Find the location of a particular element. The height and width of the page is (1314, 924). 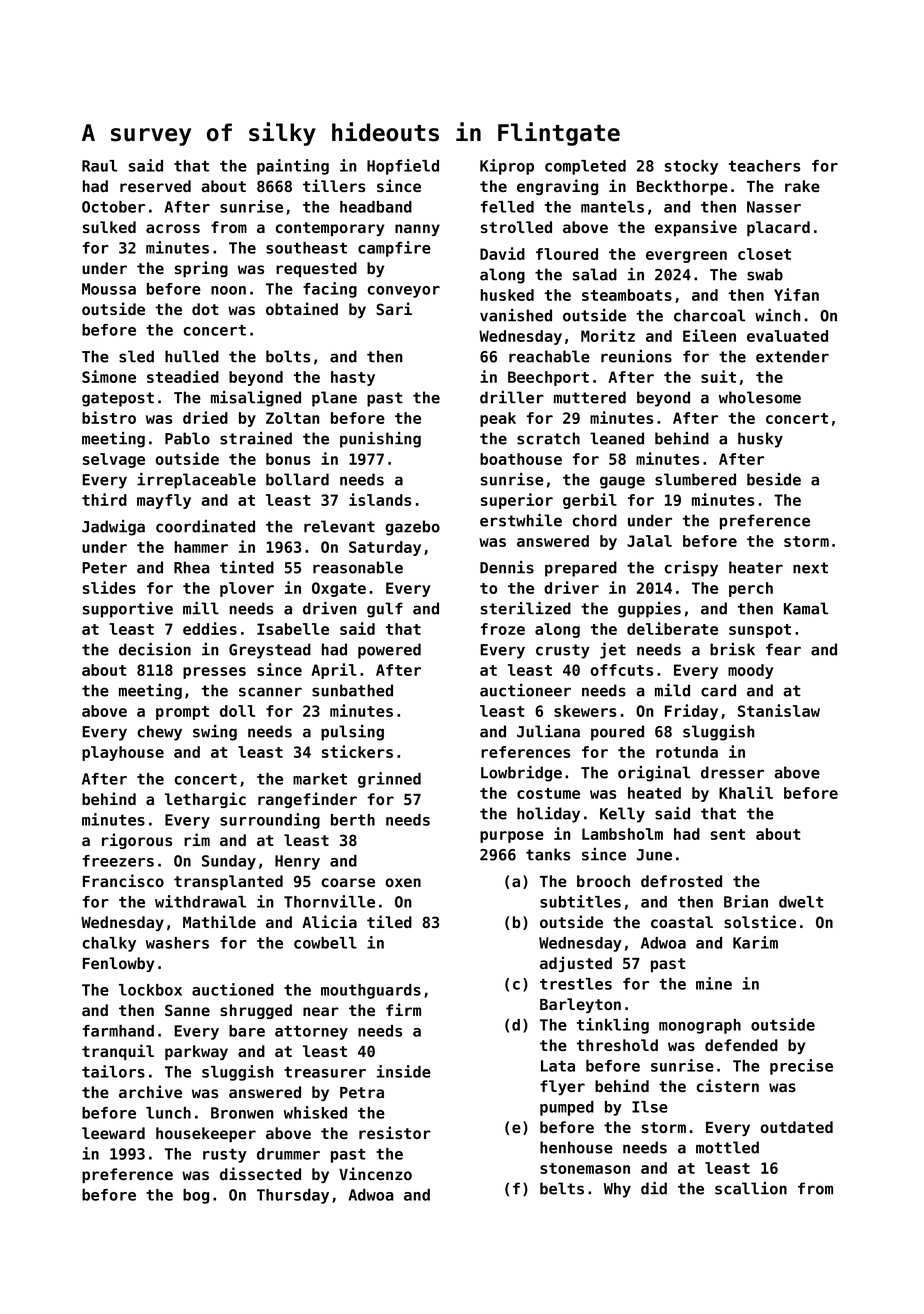

Khalil is located at coordinates (746, 792).
